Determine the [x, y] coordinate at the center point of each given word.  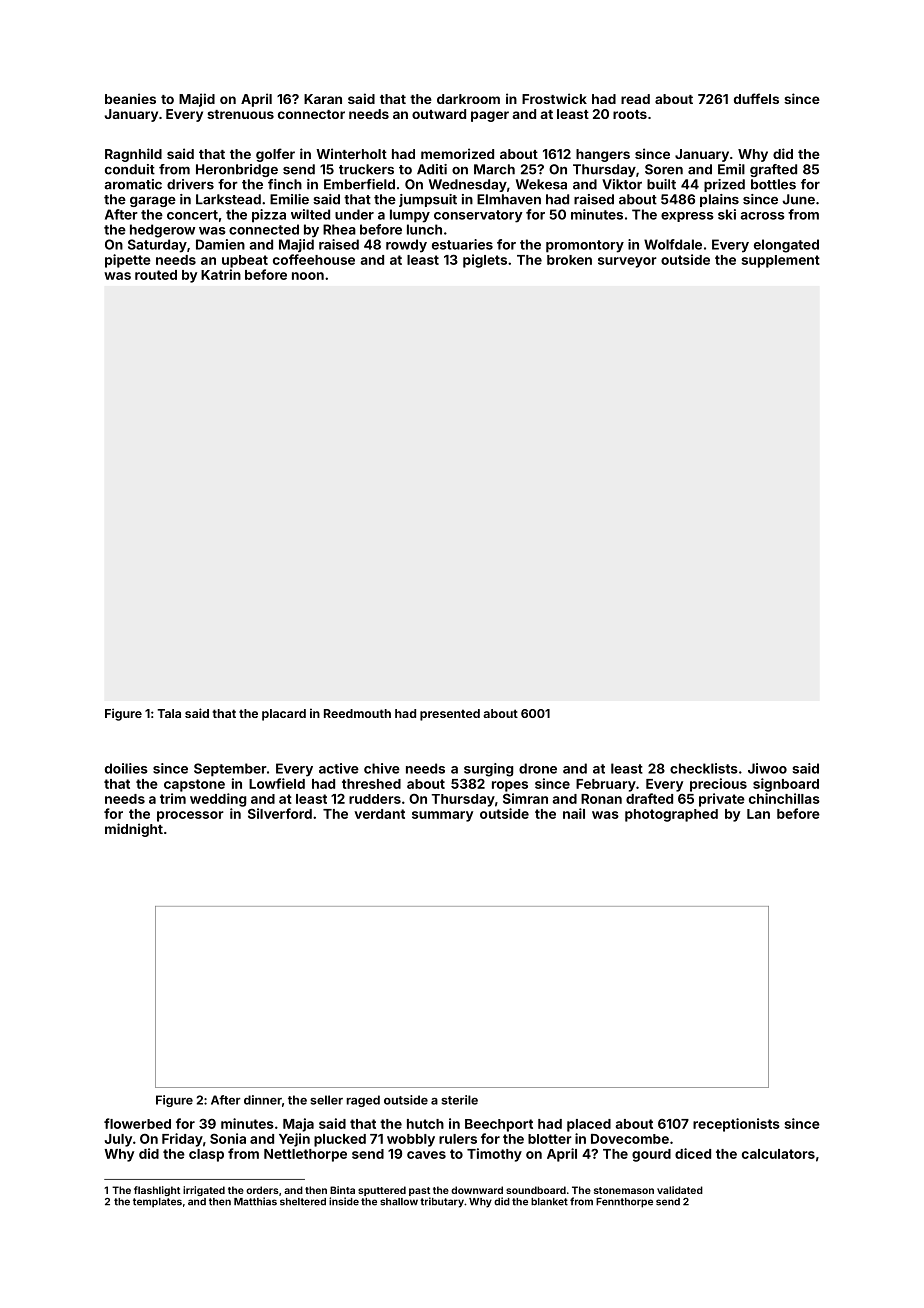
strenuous [240, 114]
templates [157, 1203]
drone [538, 768]
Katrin [221, 274]
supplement [780, 261]
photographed [671, 815]
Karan [323, 99]
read [635, 99]
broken [569, 260]
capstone [194, 785]
